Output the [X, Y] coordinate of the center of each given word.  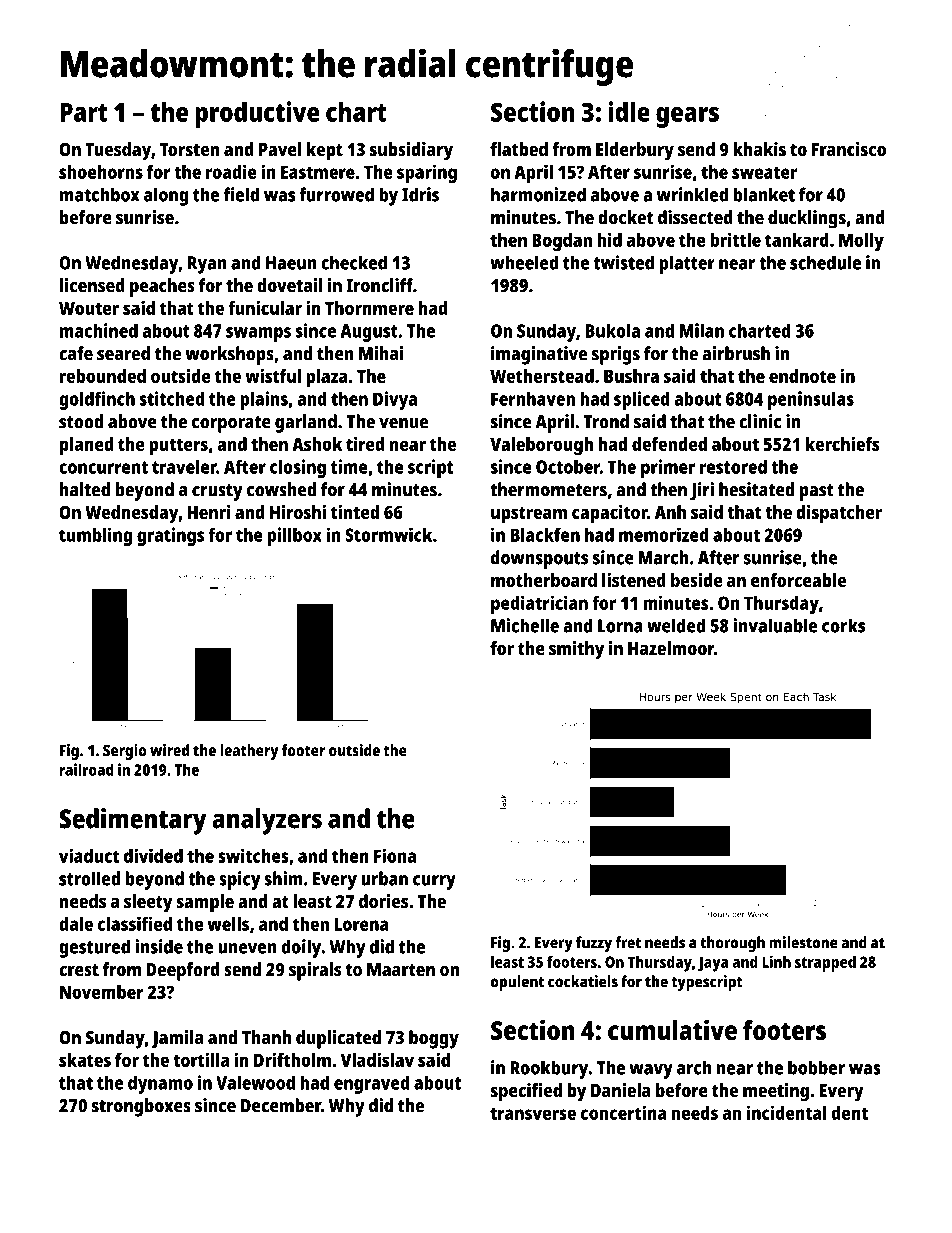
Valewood [255, 1082]
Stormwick [388, 534]
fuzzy [594, 944]
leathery [249, 752]
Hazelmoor [671, 648]
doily [301, 948]
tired [365, 444]
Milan [702, 330]
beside [696, 580]
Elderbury [635, 151]
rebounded [103, 376]
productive [257, 114]
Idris [420, 194]
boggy [434, 1039]
